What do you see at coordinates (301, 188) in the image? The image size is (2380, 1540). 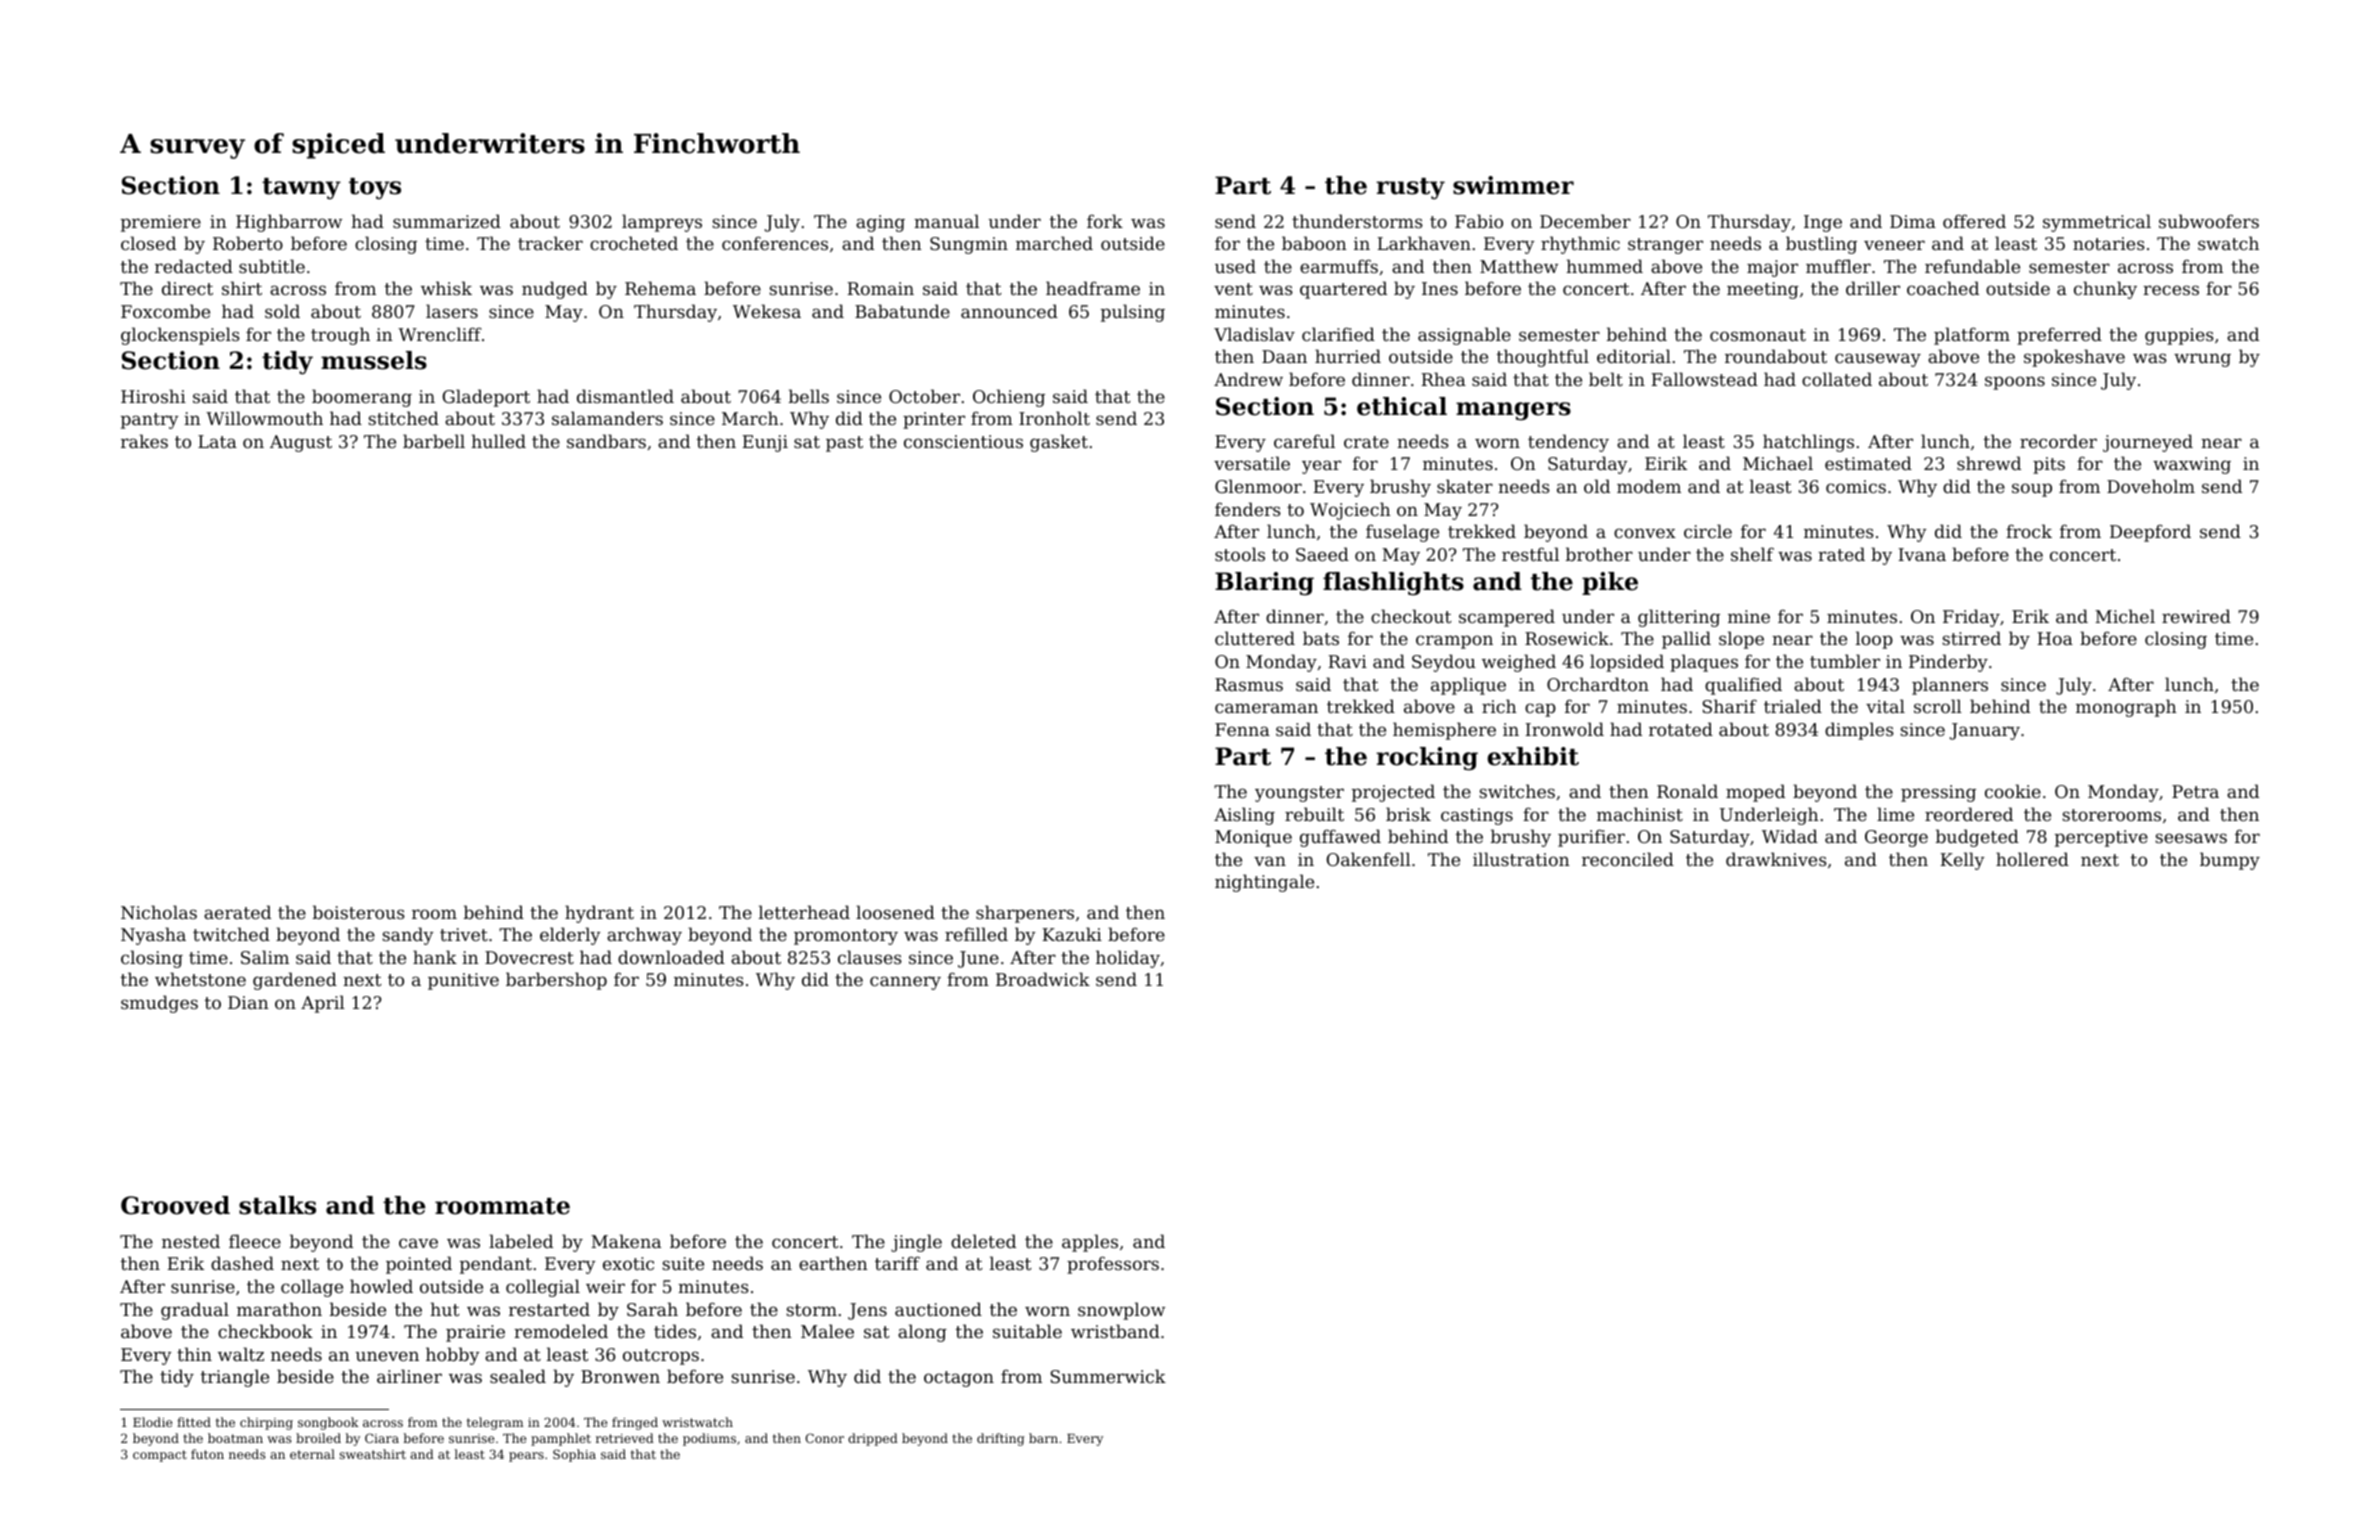 I see `tawny` at bounding box center [301, 188].
